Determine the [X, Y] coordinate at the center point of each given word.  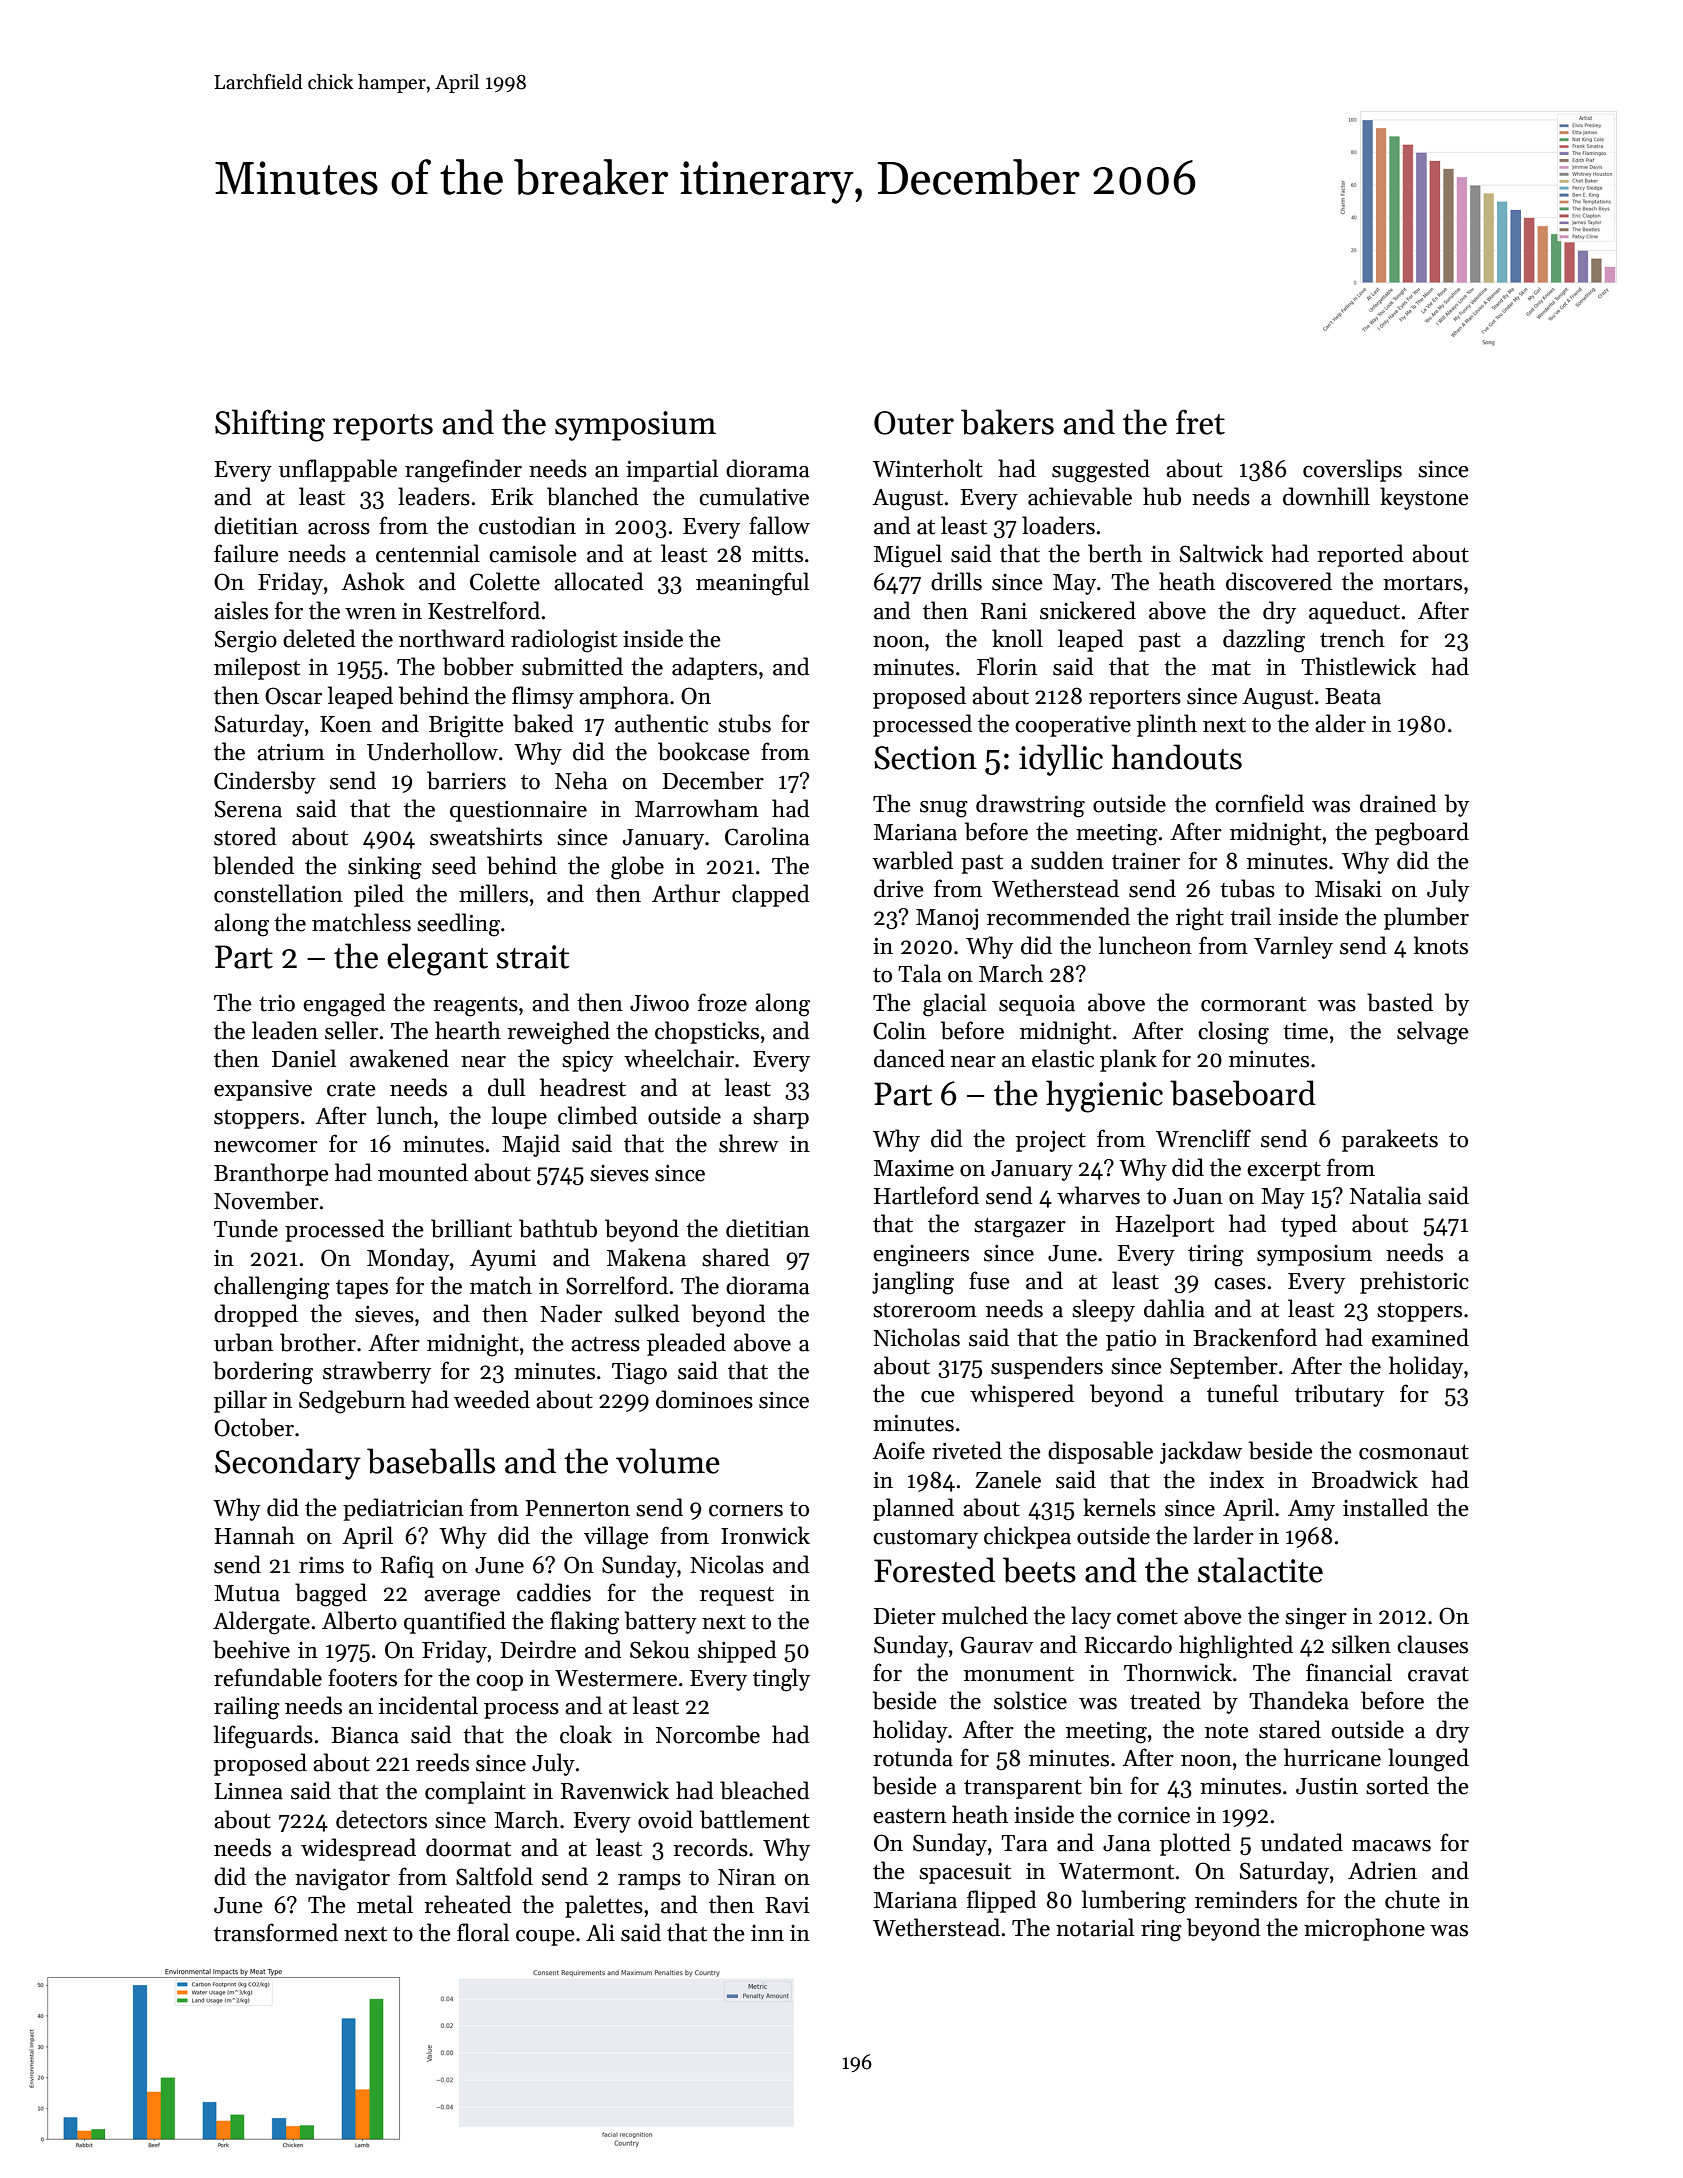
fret [1200, 422]
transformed [276, 1932]
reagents [475, 1007]
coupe [545, 1938]
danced [909, 1058]
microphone [1364, 1929]
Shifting [270, 425]
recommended [1058, 916]
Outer [914, 423]
